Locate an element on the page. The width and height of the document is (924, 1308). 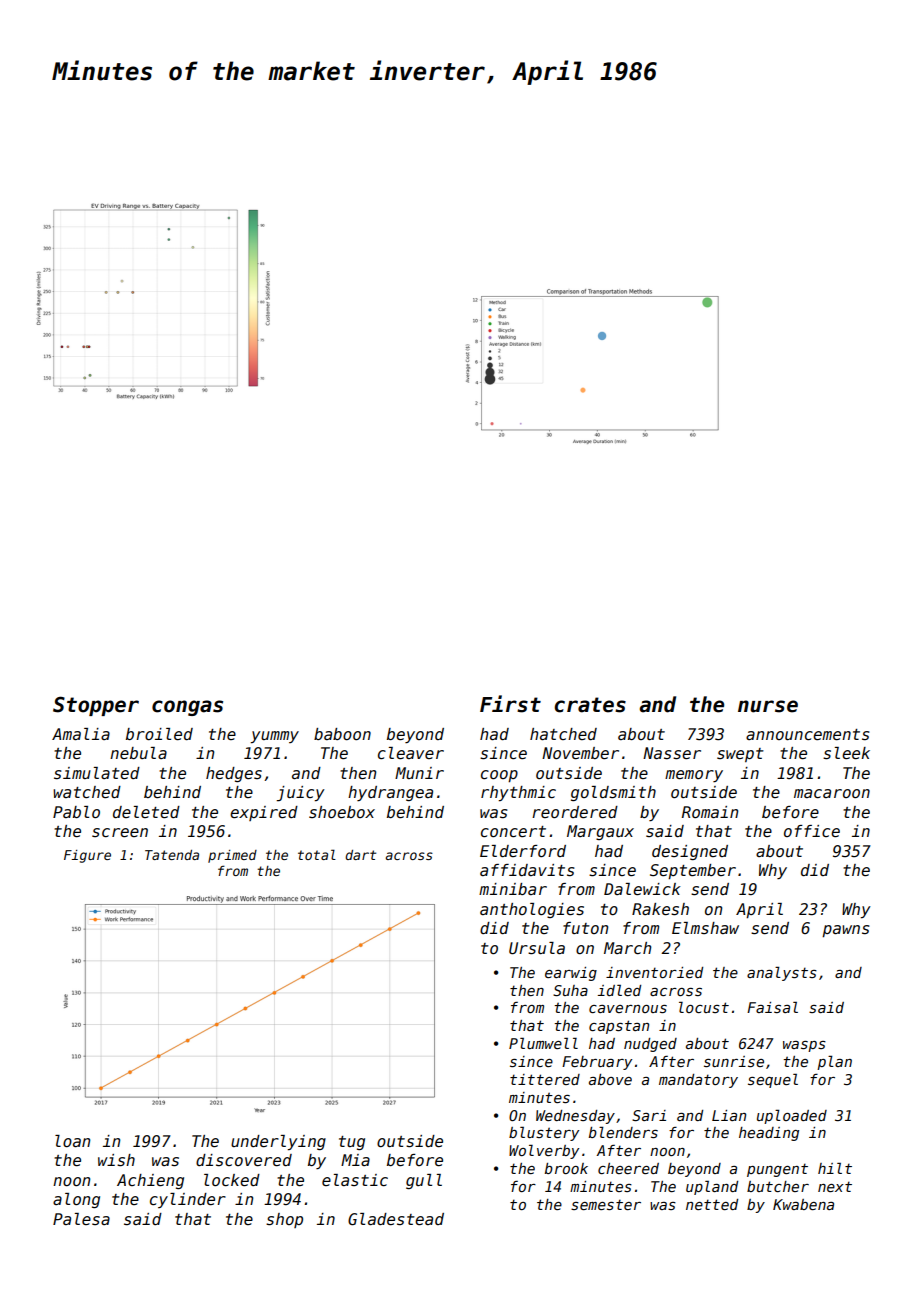
hatched is located at coordinates (563, 734).
